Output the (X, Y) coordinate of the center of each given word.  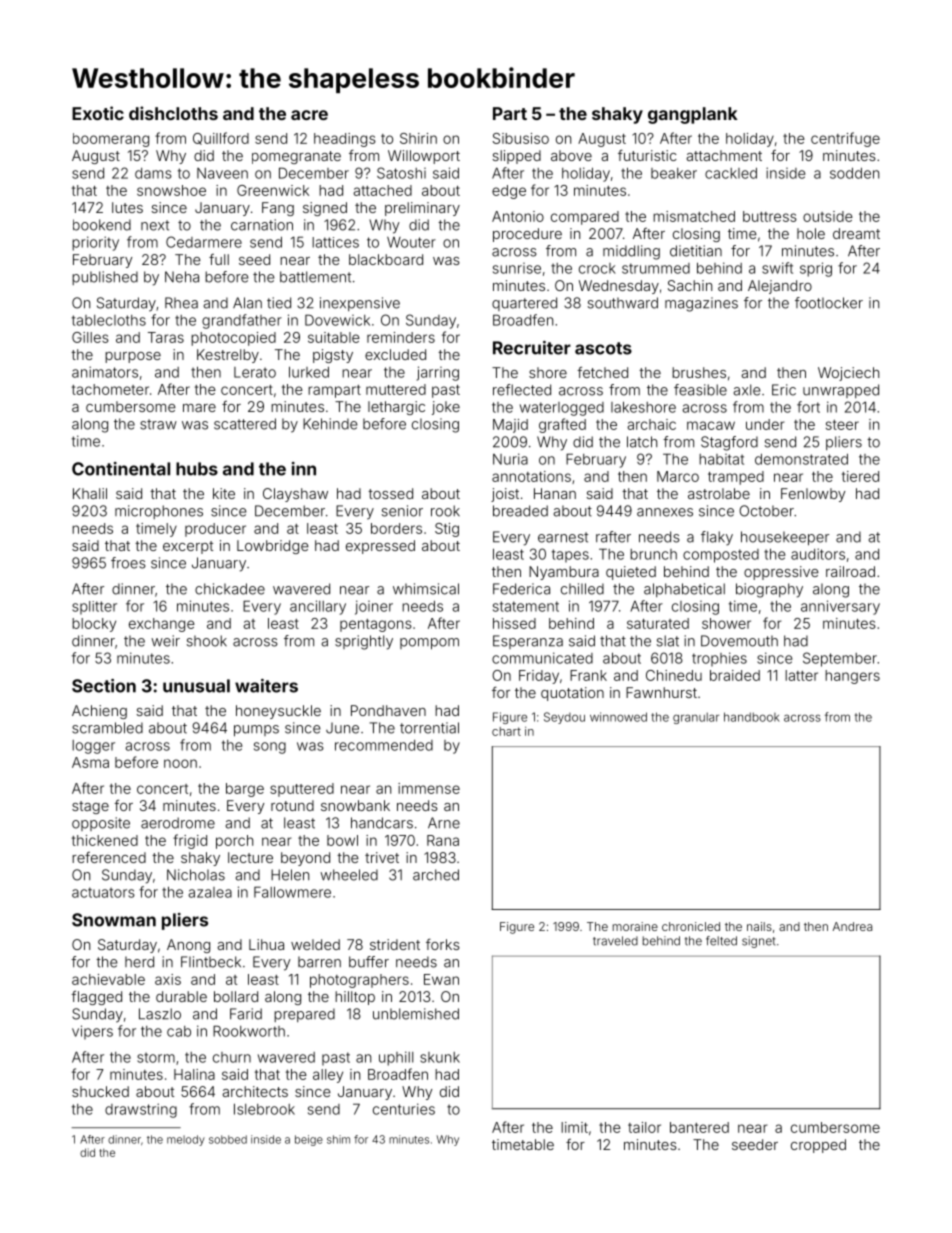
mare (199, 408)
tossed (390, 493)
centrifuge (845, 139)
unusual (196, 686)
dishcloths (173, 113)
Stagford (729, 443)
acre (309, 115)
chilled (582, 589)
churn (232, 1057)
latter (801, 675)
